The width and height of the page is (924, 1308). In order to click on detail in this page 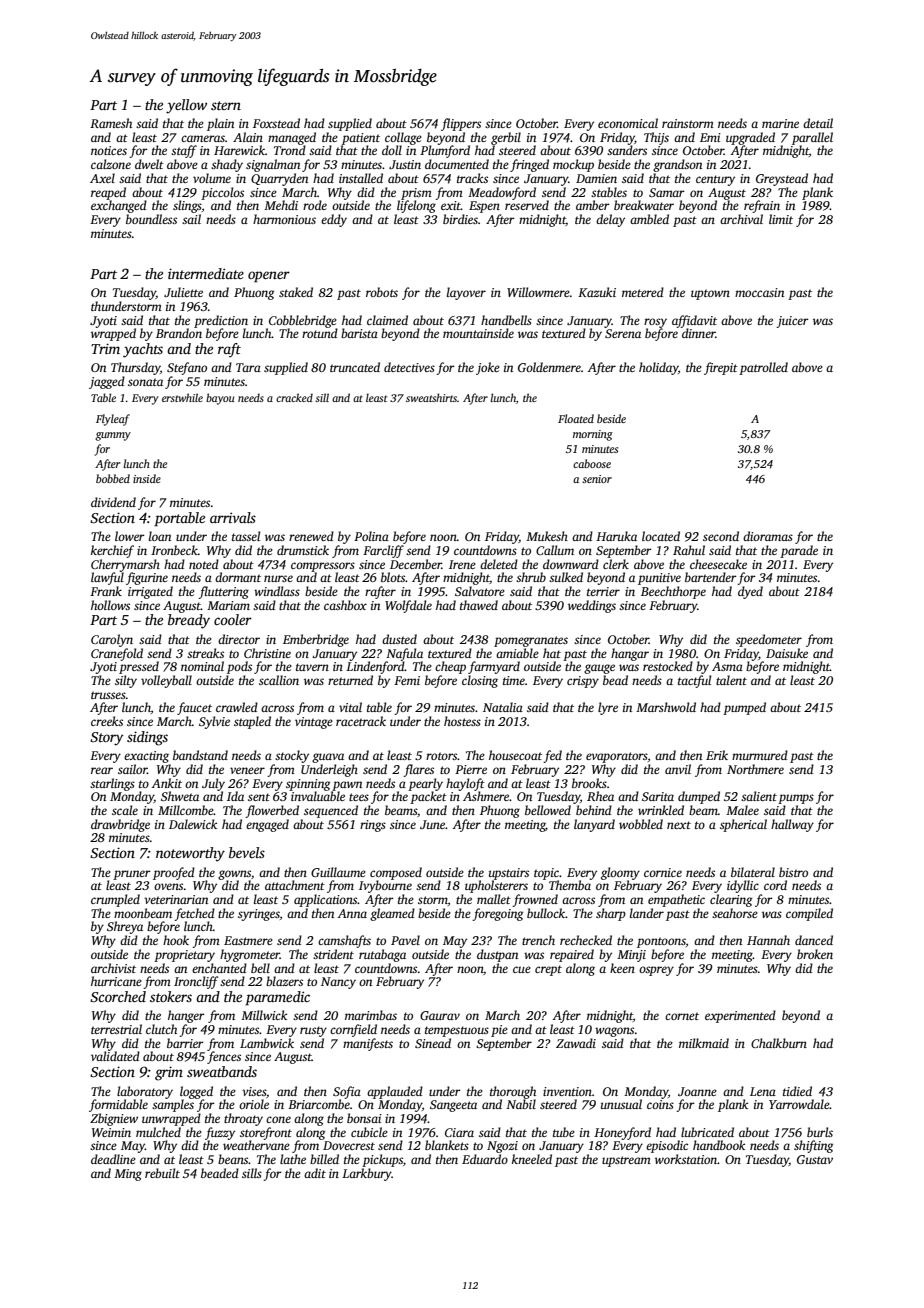, I will do `click(818, 123)`.
